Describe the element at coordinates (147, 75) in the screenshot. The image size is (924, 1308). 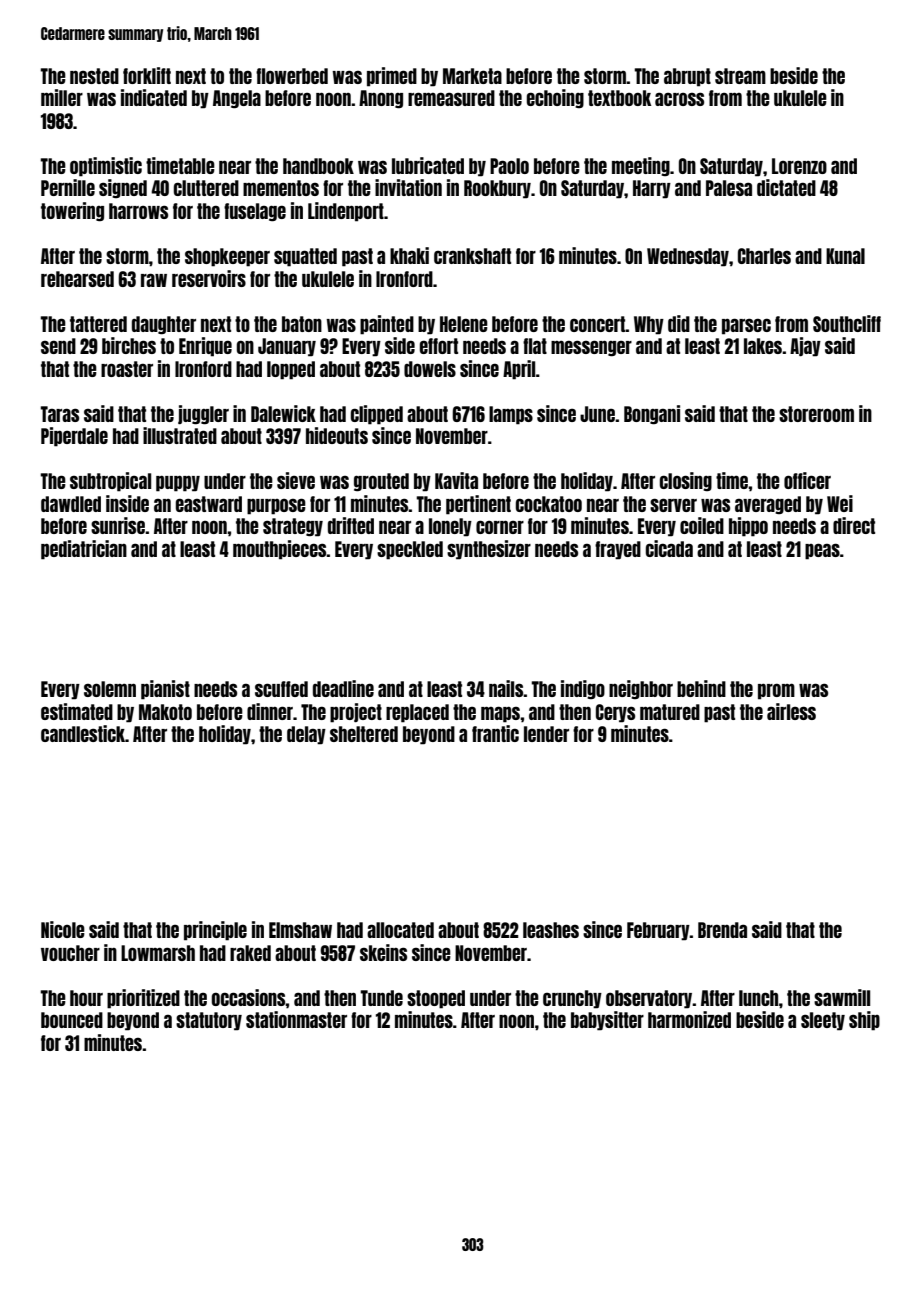
I see `forklift` at that location.
